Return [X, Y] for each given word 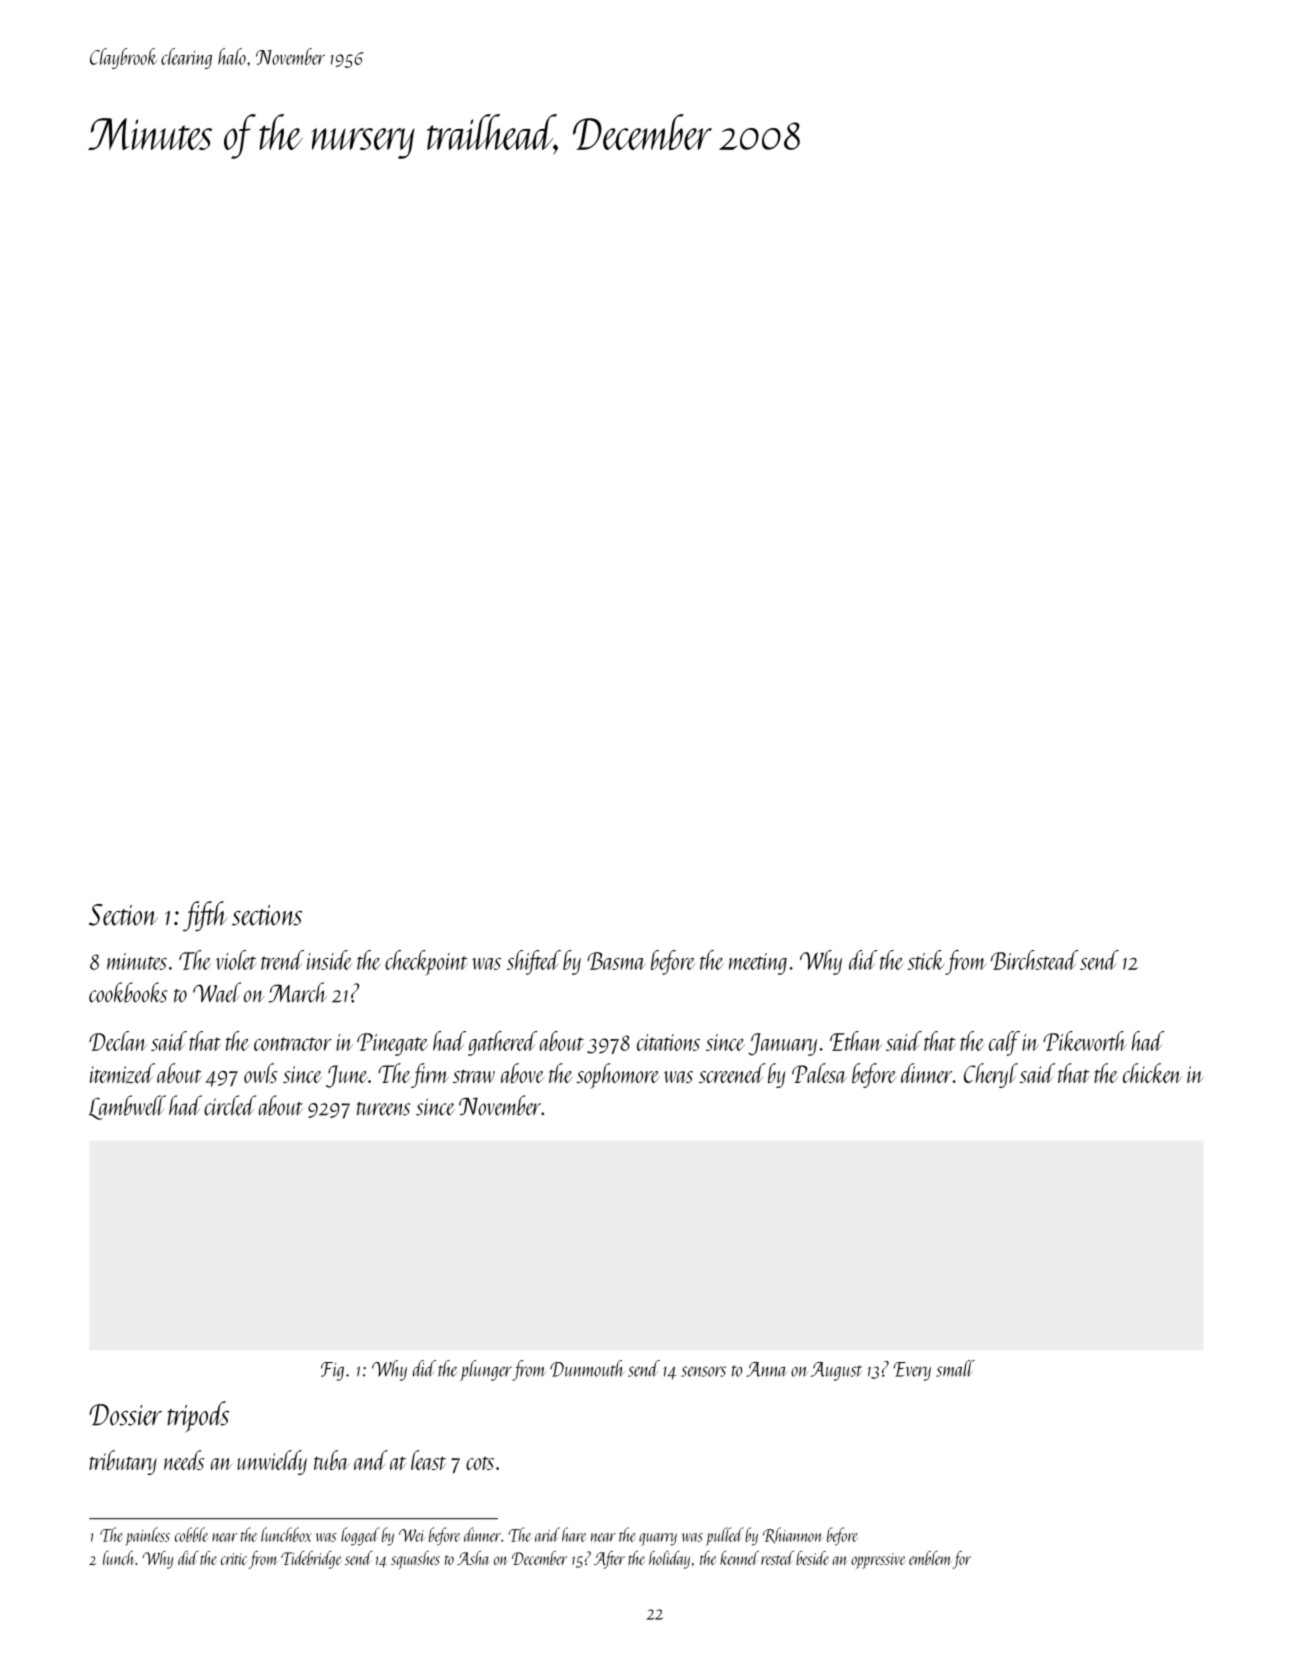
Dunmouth [587, 1368]
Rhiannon [792, 1535]
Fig [332, 1371]
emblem [930, 1558]
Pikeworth [1085, 1041]
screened [732, 1073]
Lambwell [127, 1107]
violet [236, 960]
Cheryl [991, 1075]
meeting [758, 964]
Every [912, 1371]
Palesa [819, 1073]
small [955, 1368]
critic [234, 1559]
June [347, 1076]
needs [184, 1460]
